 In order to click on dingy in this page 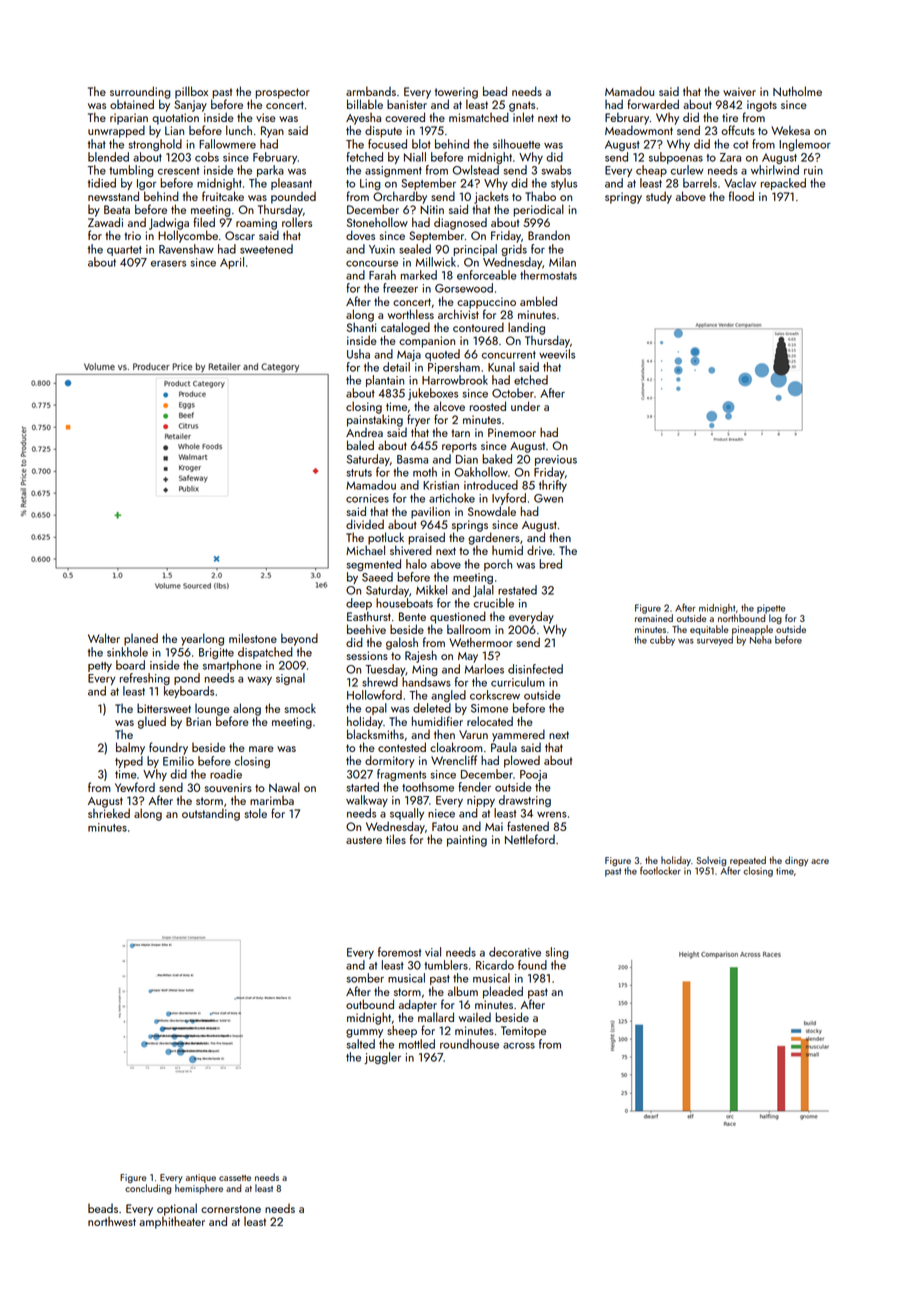, I will do `click(796, 861)`.
